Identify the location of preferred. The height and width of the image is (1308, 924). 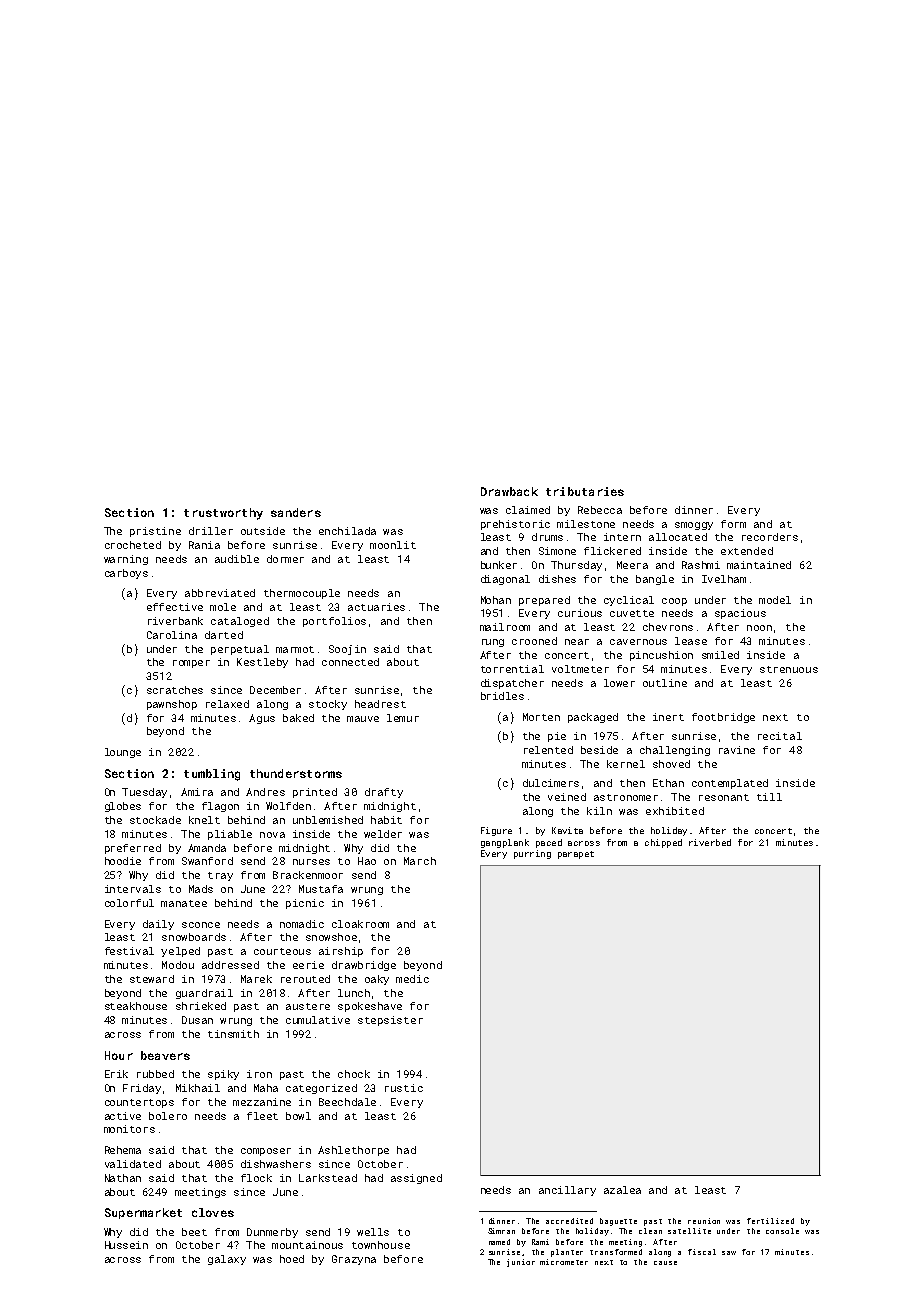
(133, 849).
